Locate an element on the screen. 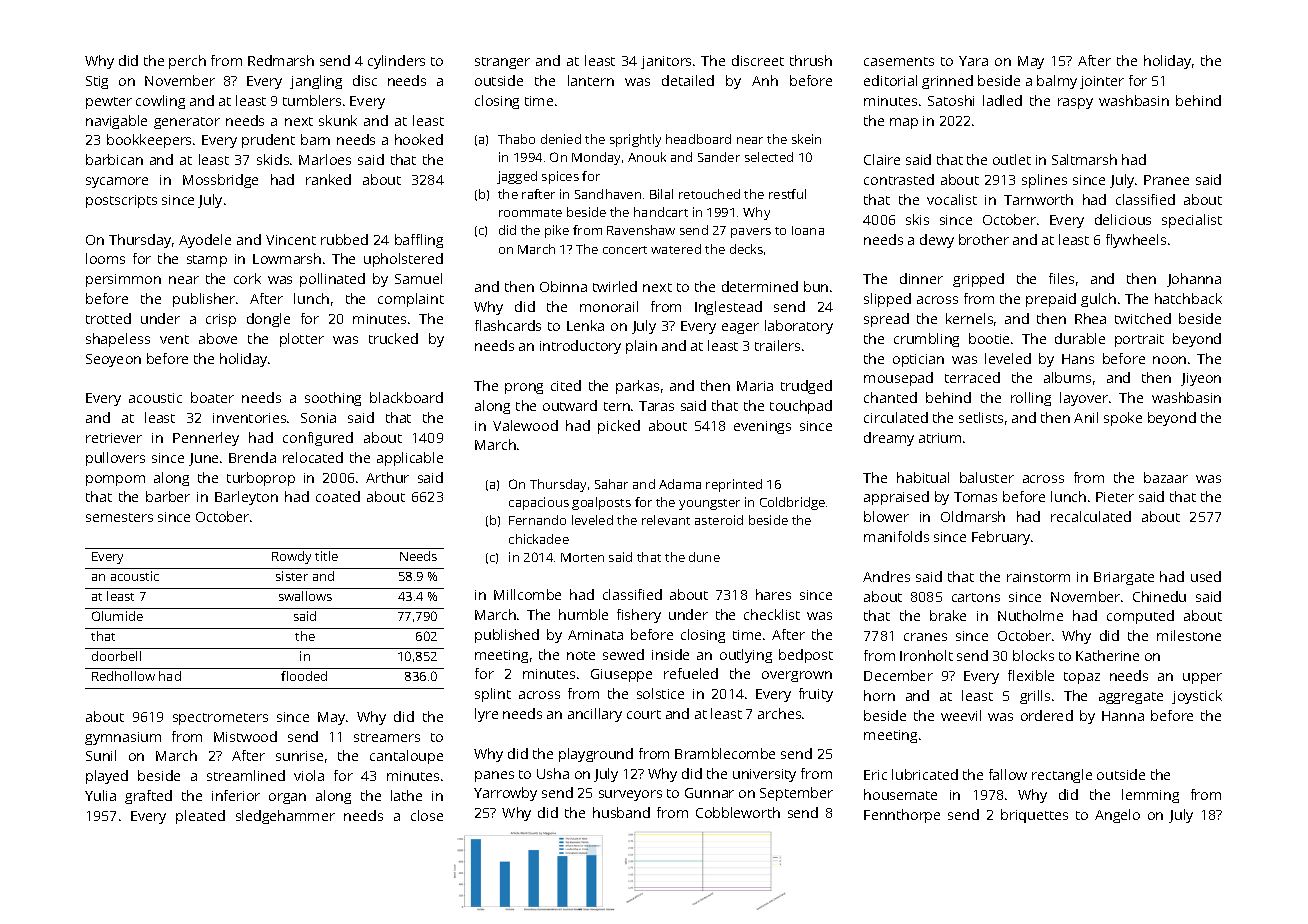 This screenshot has width=1308, height=924. janitors is located at coordinates (666, 62).
